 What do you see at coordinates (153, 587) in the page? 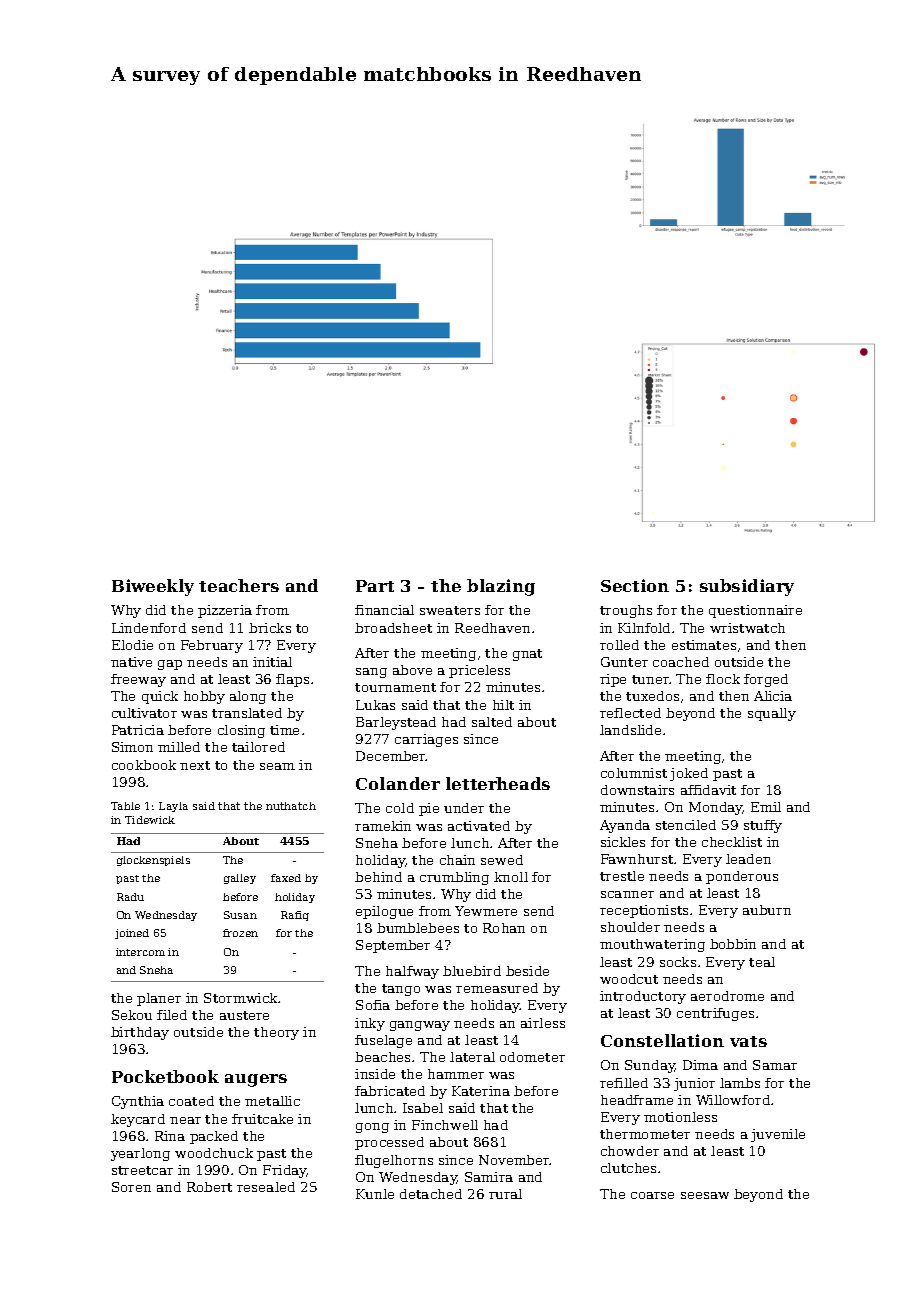
I see `Biweekly` at bounding box center [153, 587].
